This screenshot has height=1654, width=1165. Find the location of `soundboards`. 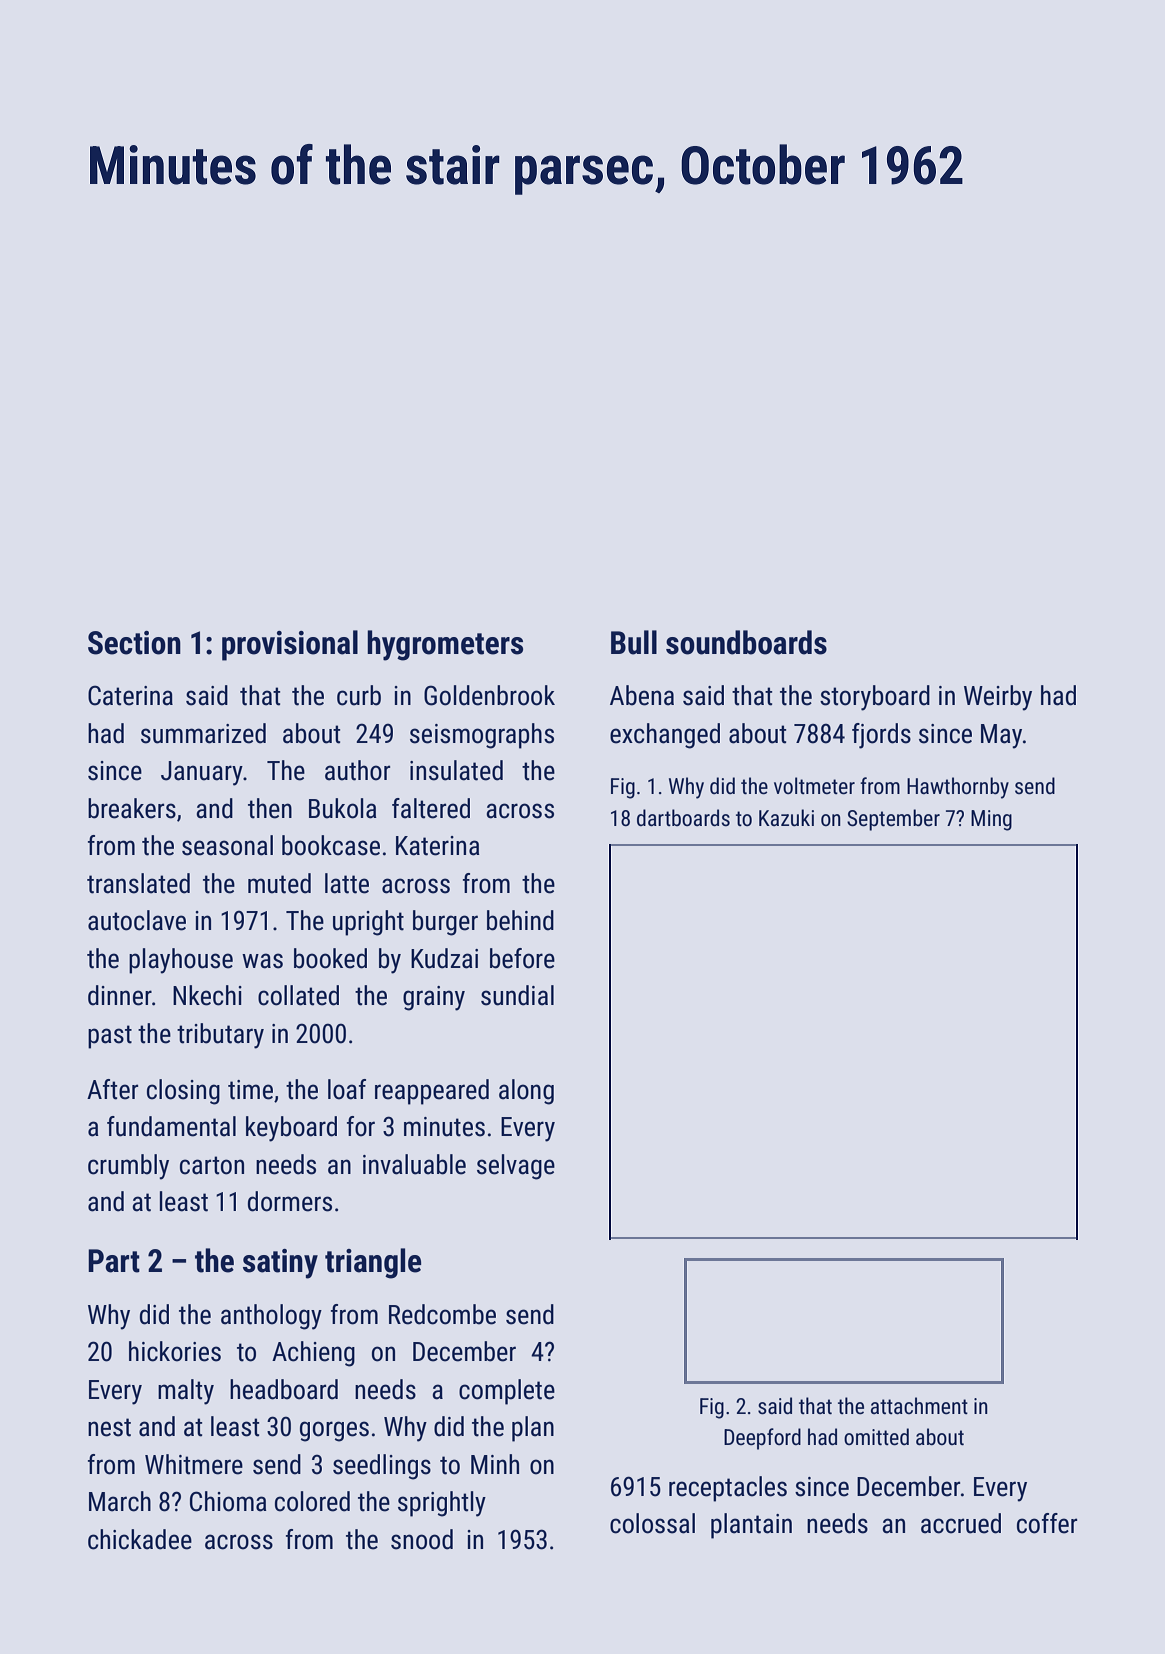

soundboards is located at coordinates (746, 642).
